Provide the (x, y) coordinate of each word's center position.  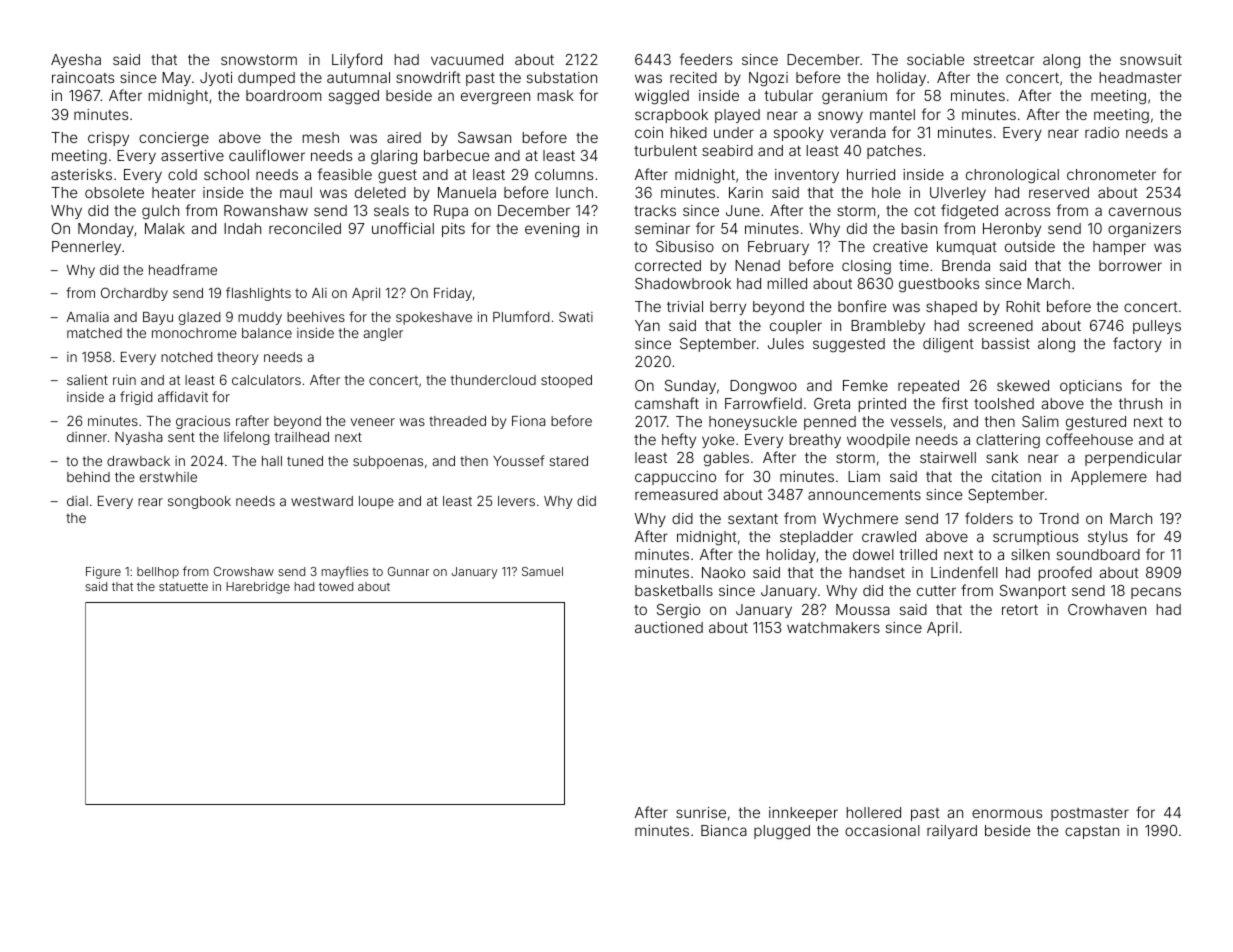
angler (383, 334)
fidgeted (969, 212)
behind (88, 477)
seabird (727, 150)
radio (1102, 132)
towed (336, 586)
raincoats (83, 77)
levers (516, 501)
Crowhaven (1107, 609)
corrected (668, 265)
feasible (345, 174)
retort (1020, 610)
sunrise (701, 812)
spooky (799, 134)
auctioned (669, 627)
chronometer (1111, 174)
